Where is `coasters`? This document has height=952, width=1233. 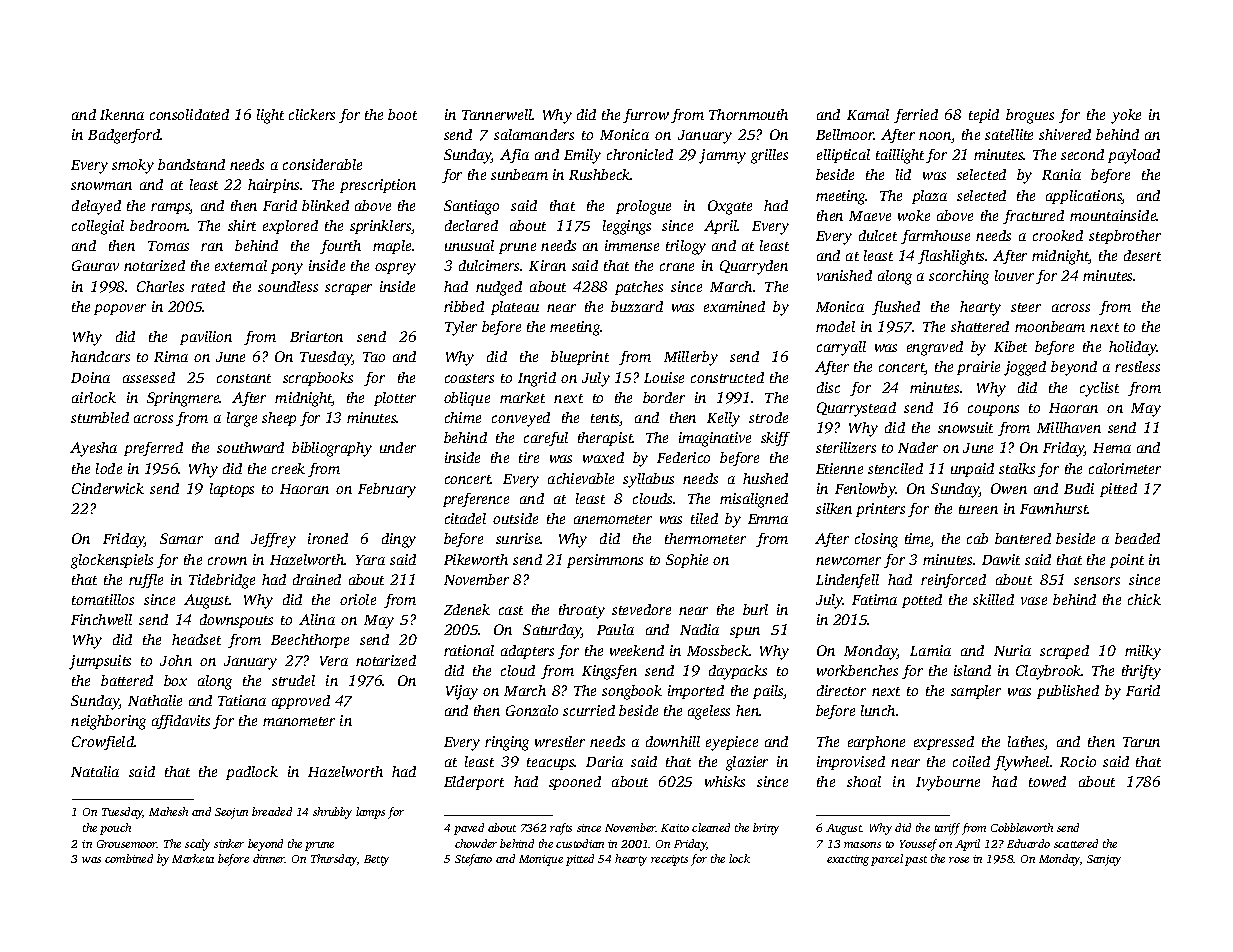 coasters is located at coordinates (469, 378).
